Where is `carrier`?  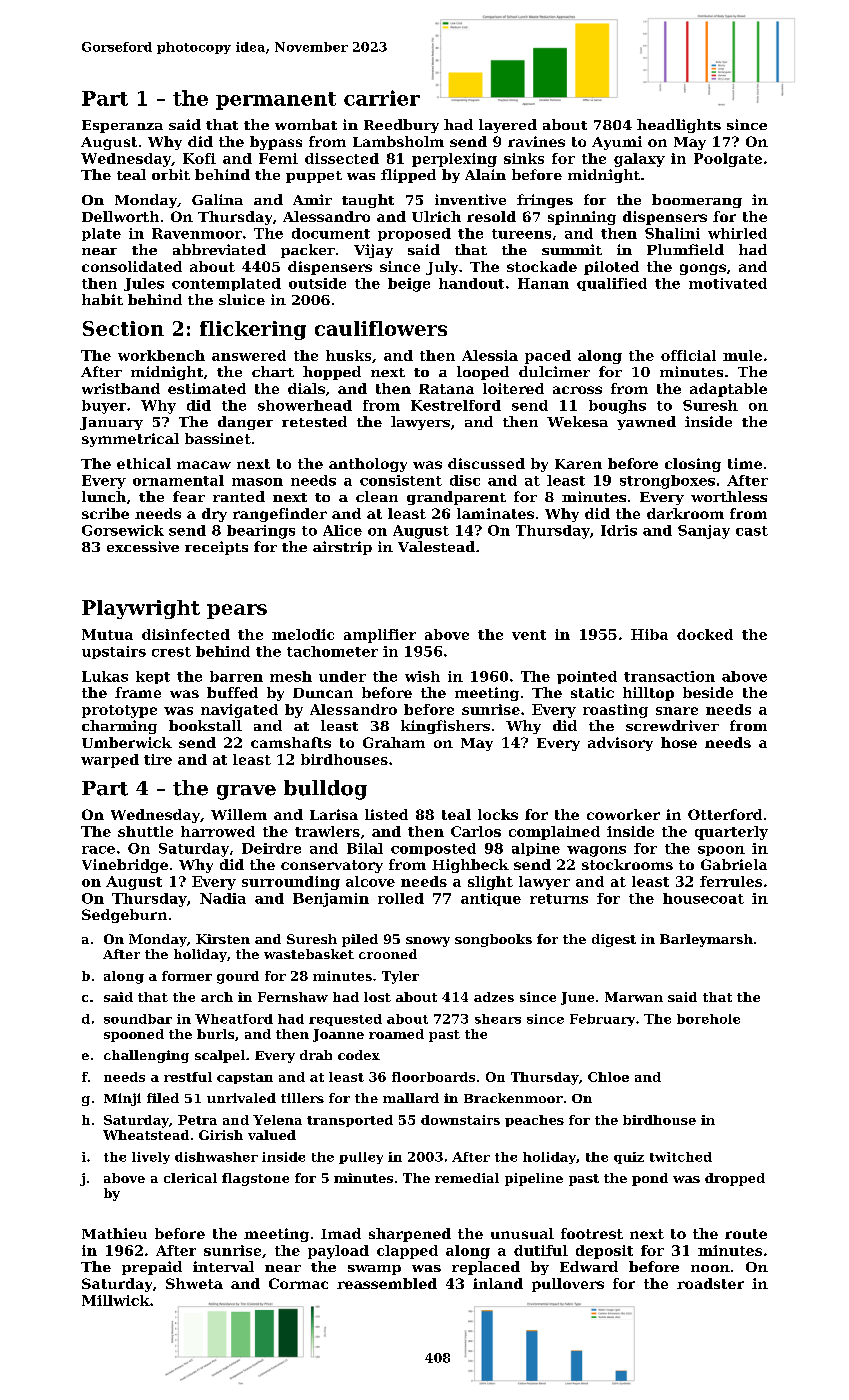 carrier is located at coordinates (382, 98).
